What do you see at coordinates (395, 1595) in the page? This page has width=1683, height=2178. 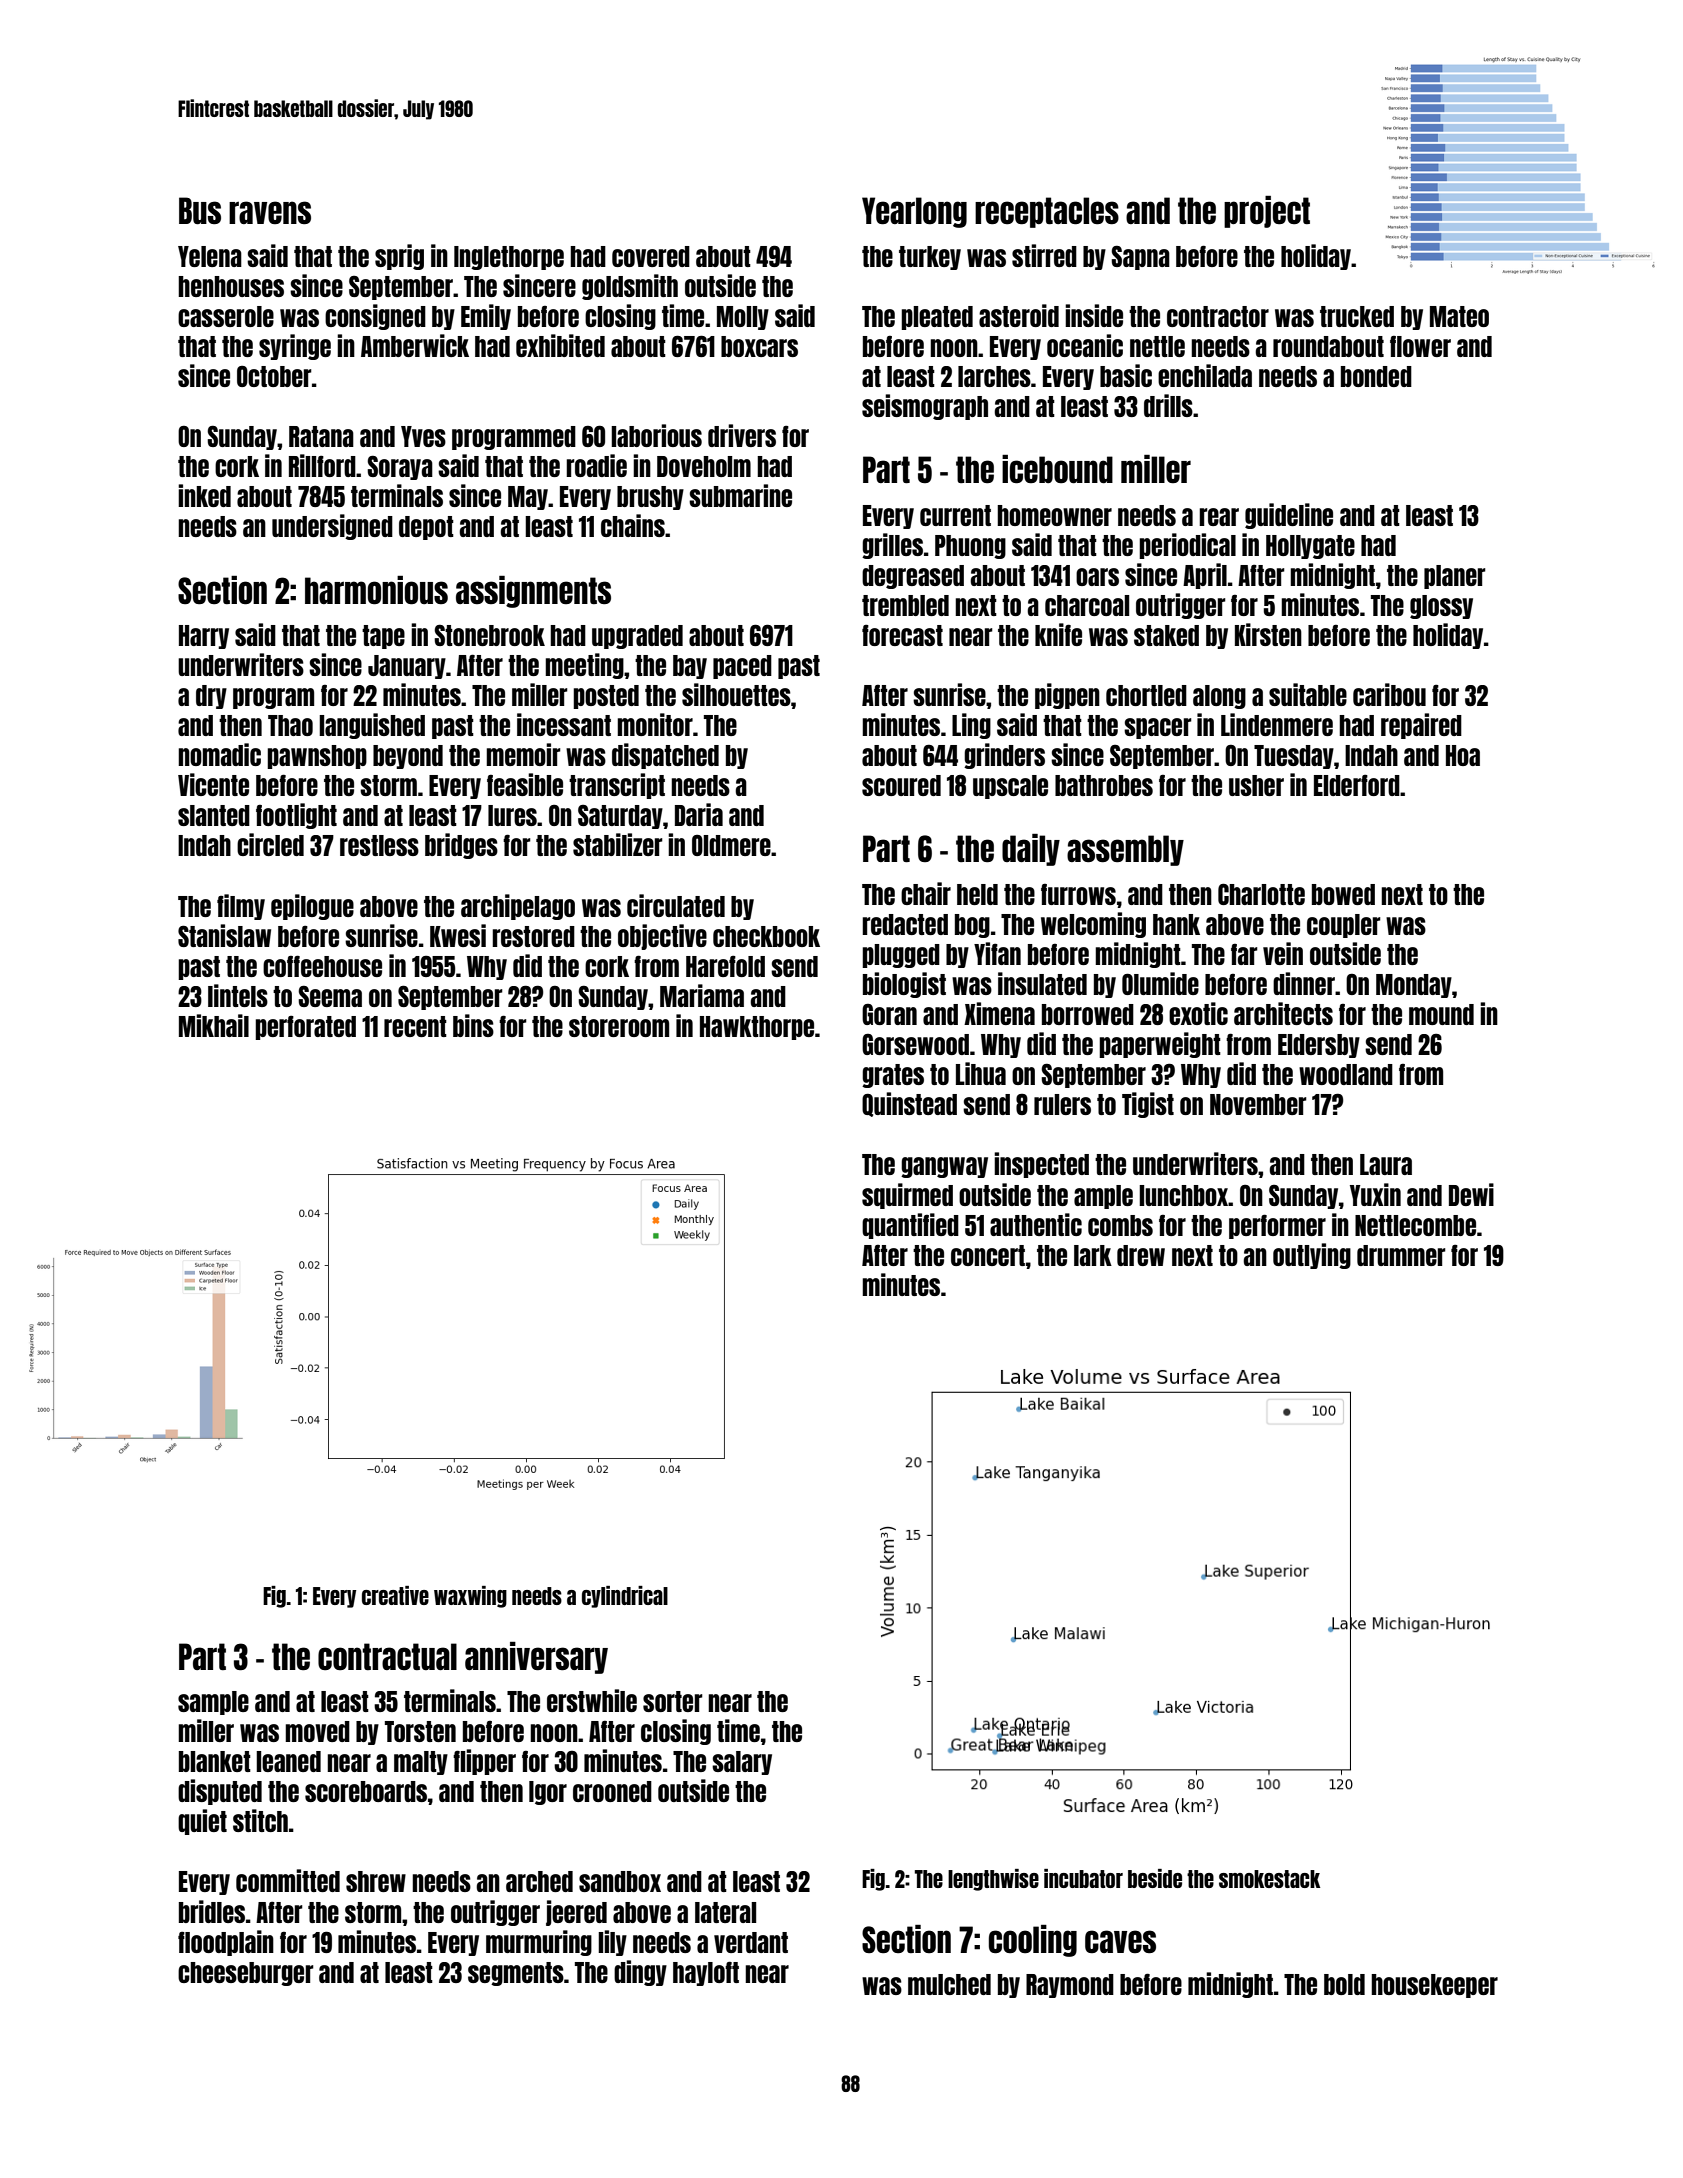 I see `creative` at bounding box center [395, 1595].
